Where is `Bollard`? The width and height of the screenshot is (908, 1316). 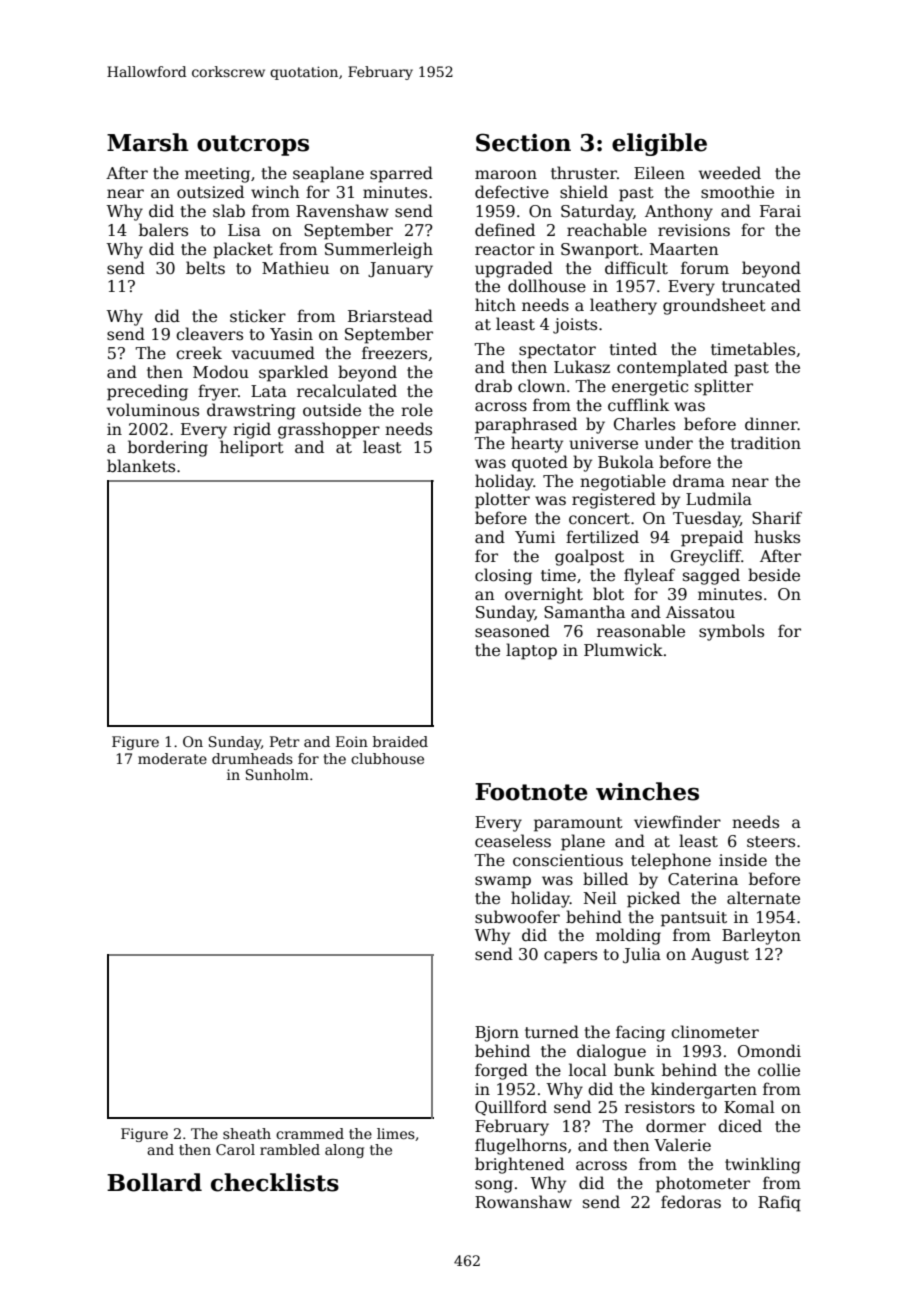
Bollard is located at coordinates (154, 1182).
